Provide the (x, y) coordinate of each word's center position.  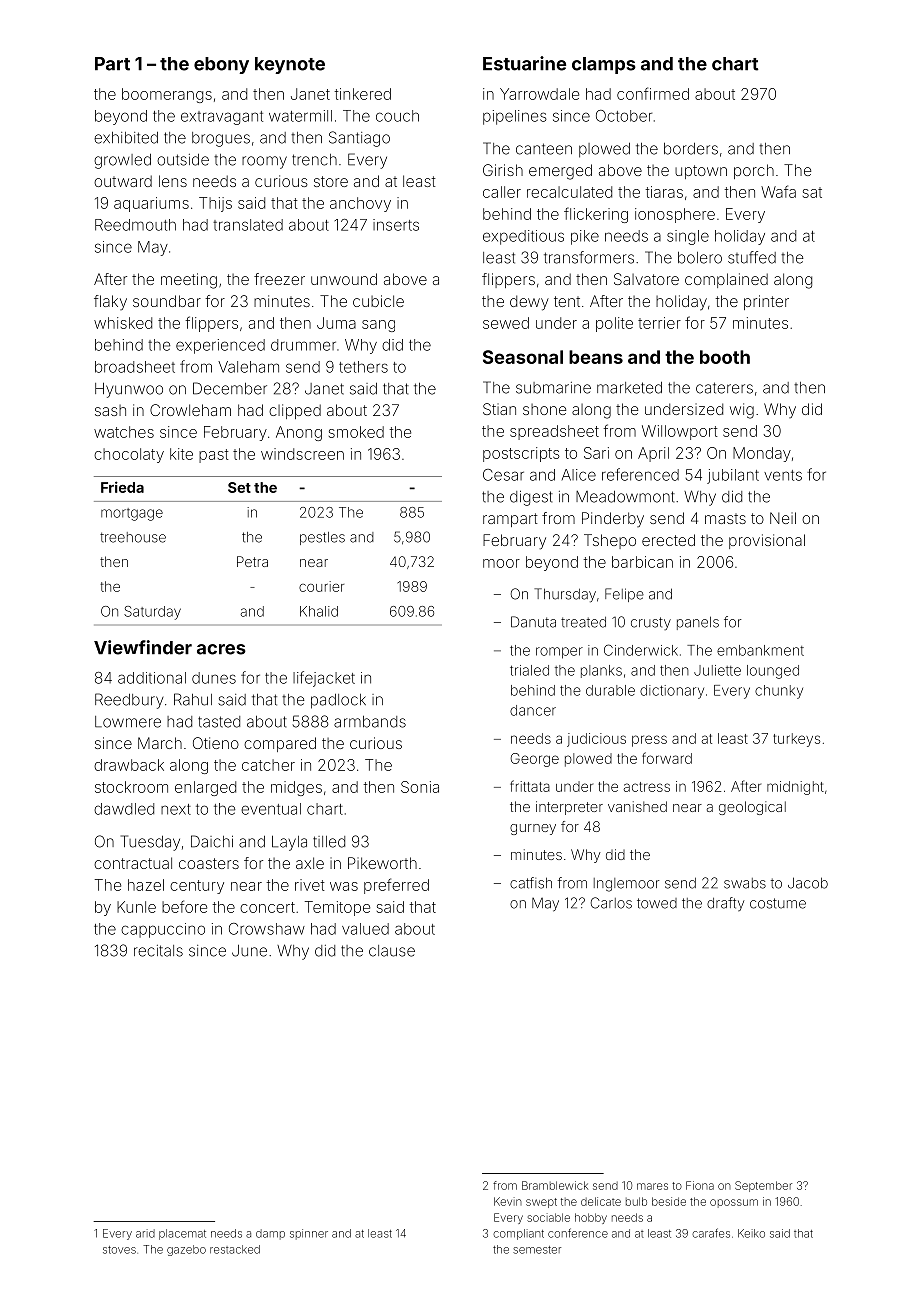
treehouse (133, 537)
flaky (110, 302)
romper (559, 653)
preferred (396, 886)
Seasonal (523, 357)
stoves (119, 1250)
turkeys (796, 740)
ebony (221, 65)
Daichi (212, 841)
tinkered (362, 94)
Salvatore (646, 279)
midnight (795, 788)
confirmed (653, 93)
